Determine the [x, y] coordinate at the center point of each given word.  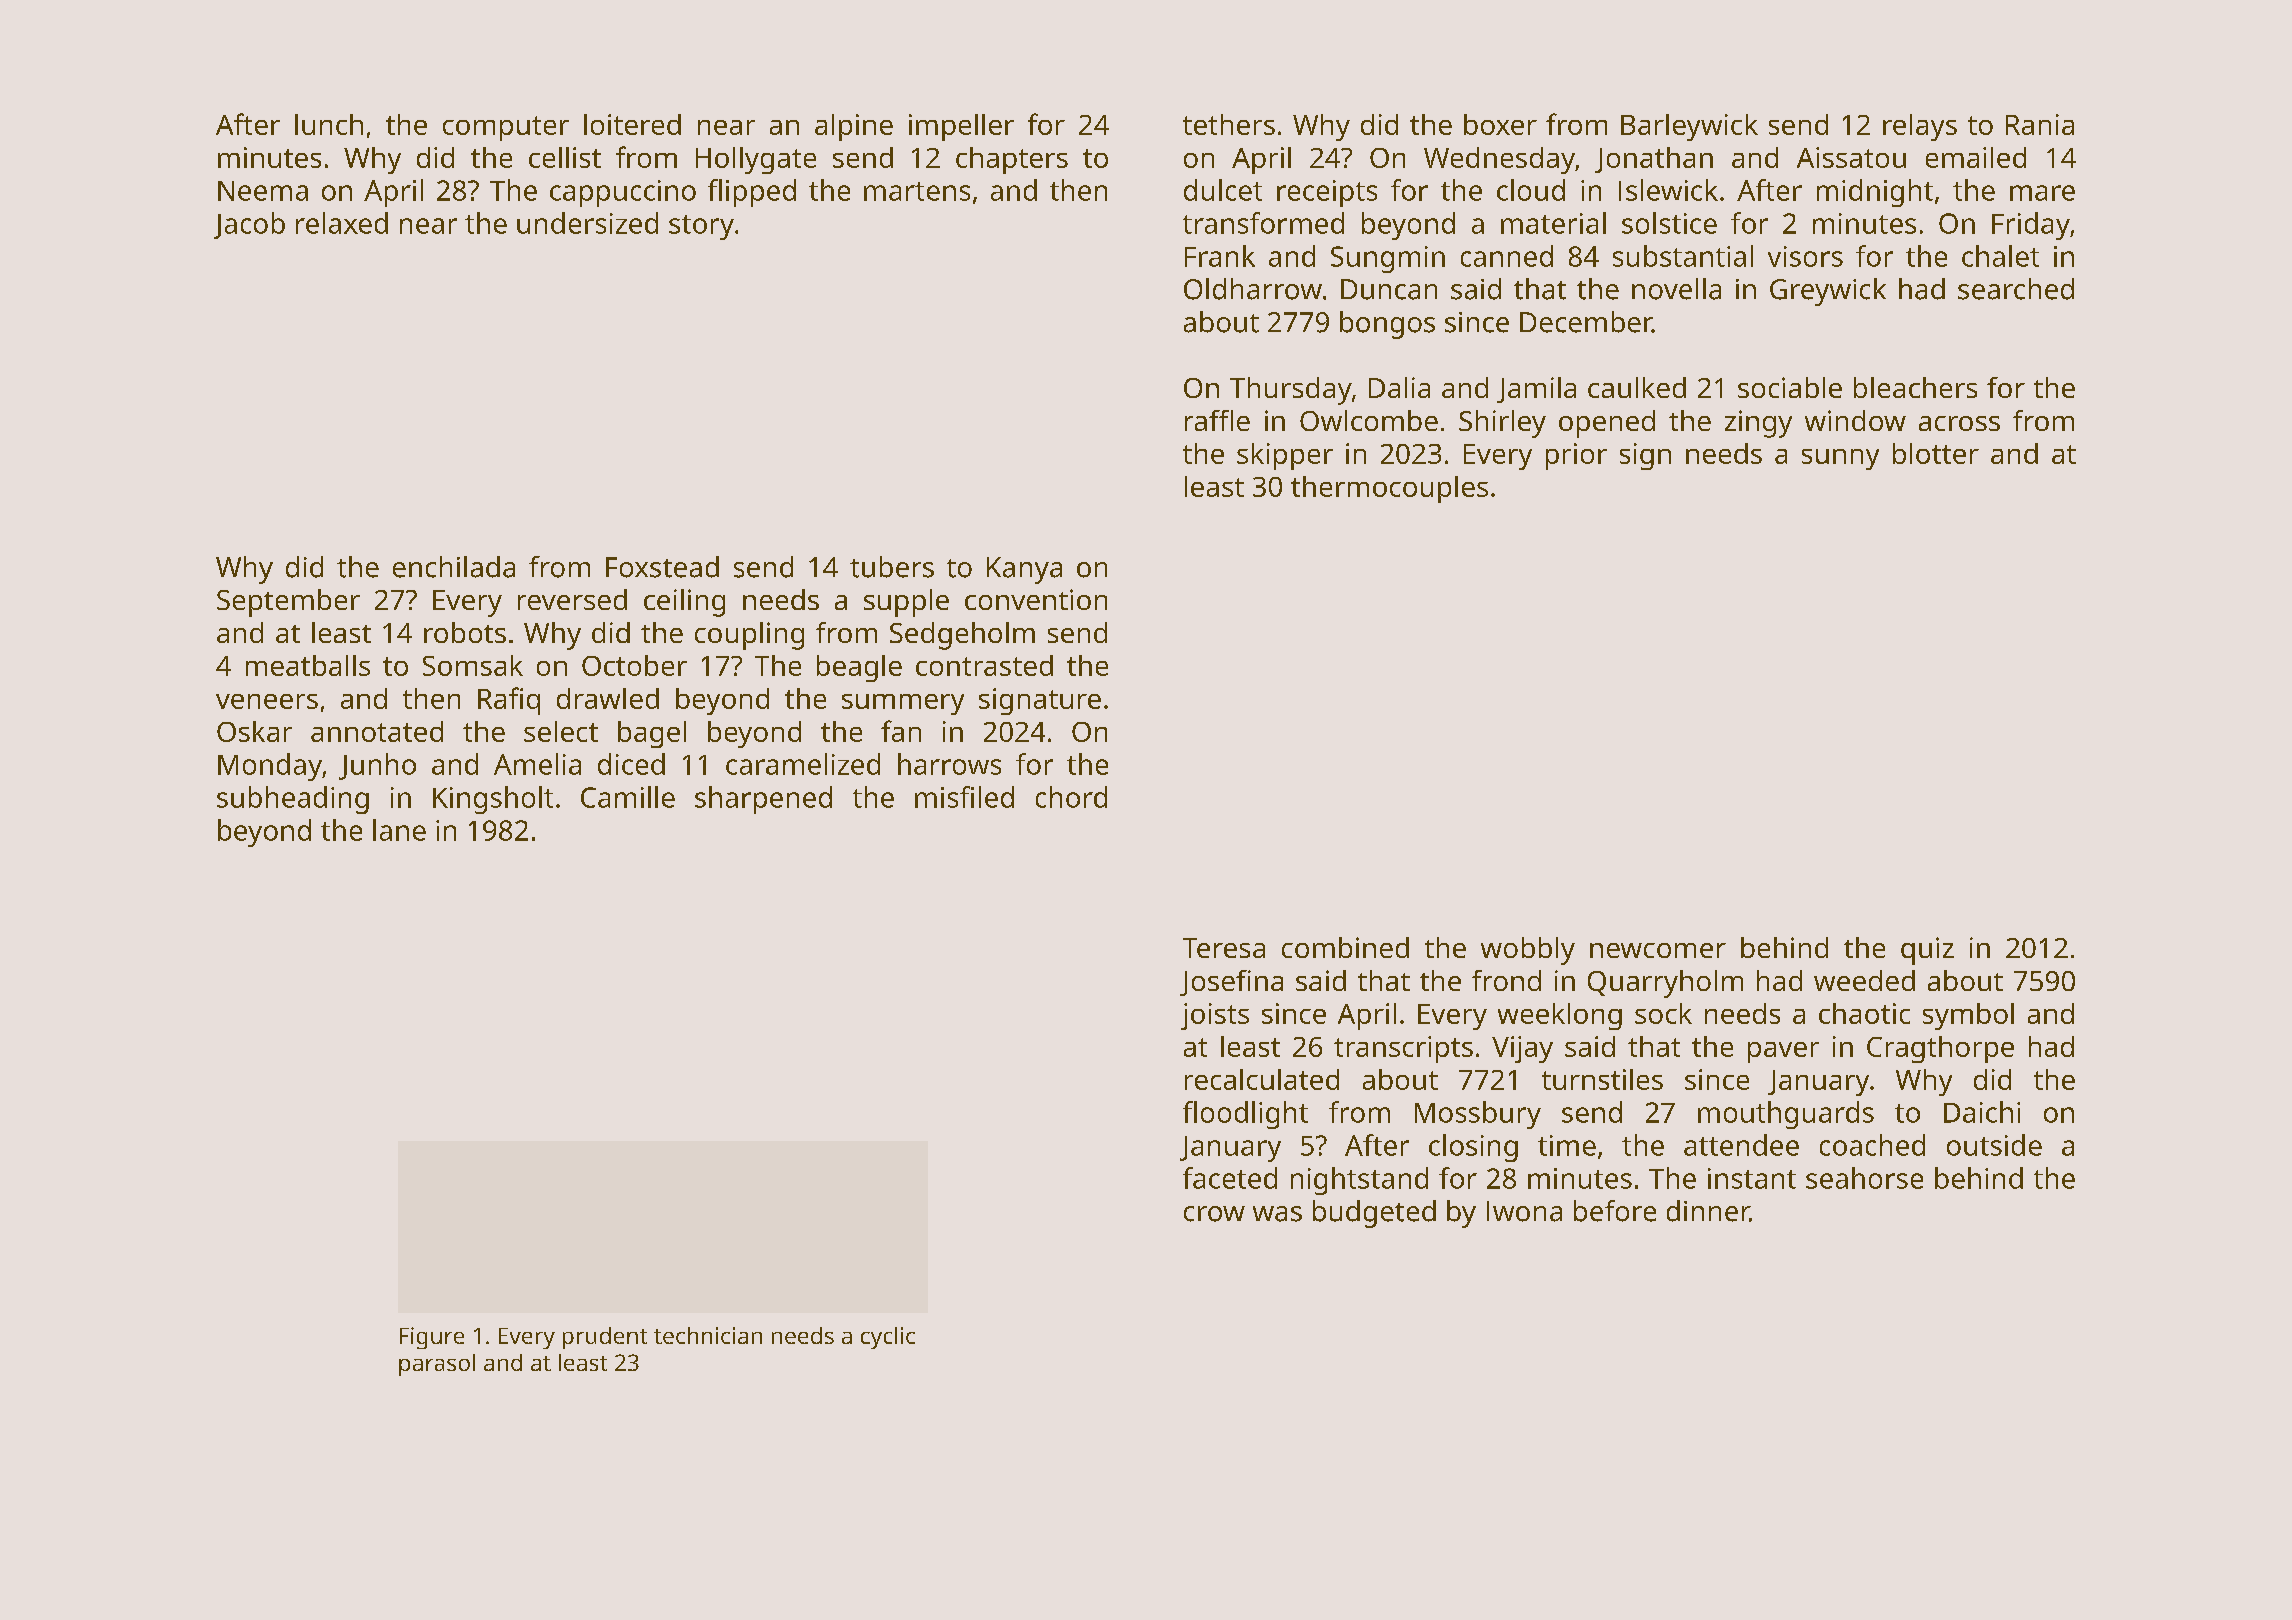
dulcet [1223, 190]
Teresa [1224, 948]
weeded [1864, 980]
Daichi [1982, 1112]
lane [399, 830]
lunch [329, 124]
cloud [1531, 190]
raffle [1217, 420]
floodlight [1245, 1115]
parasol [437, 1365]
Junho [377, 766]
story [701, 227]
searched [2016, 289]
